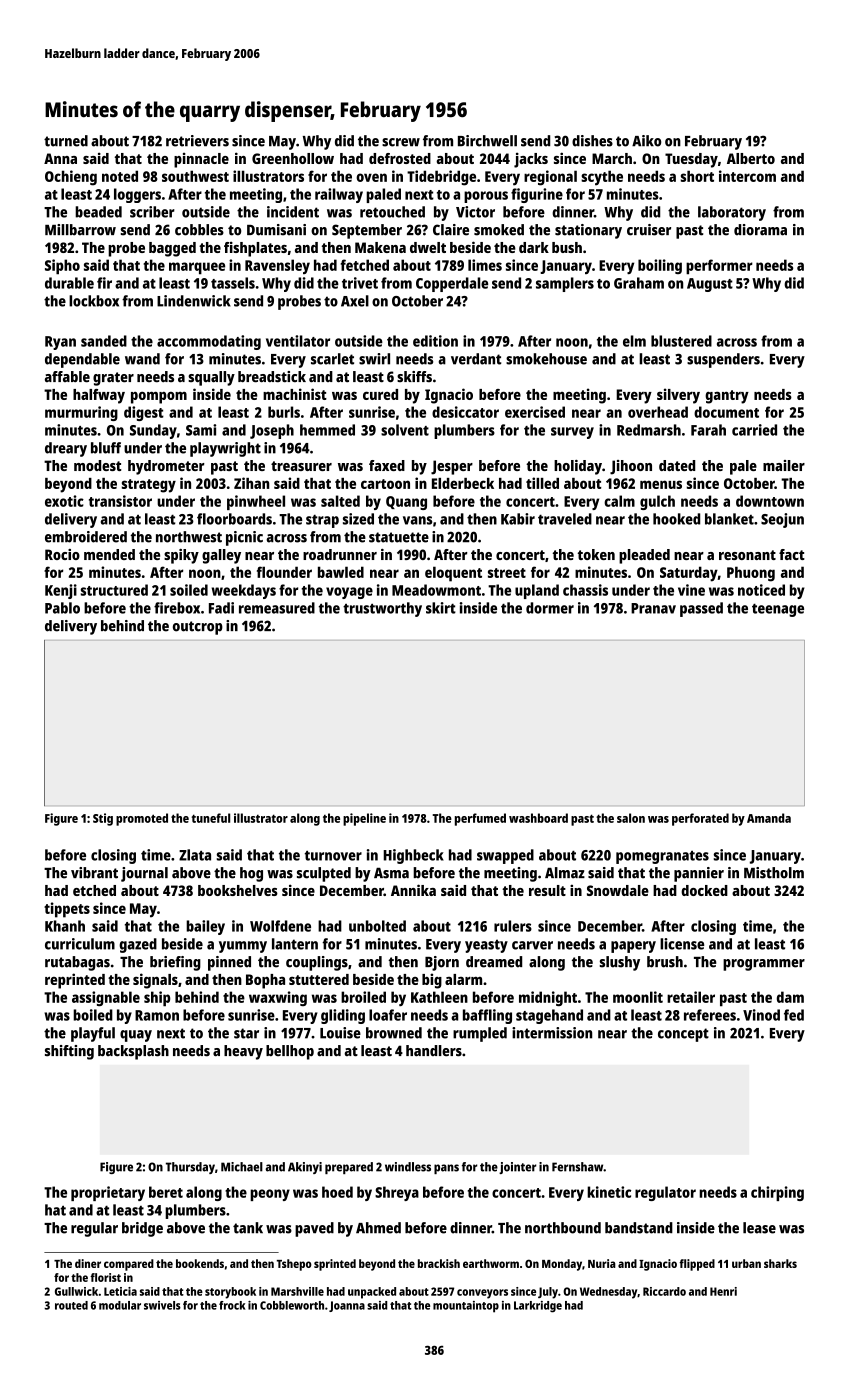 The image size is (849, 1400). What do you see at coordinates (507, 573) in the image?
I see `street` at bounding box center [507, 573].
